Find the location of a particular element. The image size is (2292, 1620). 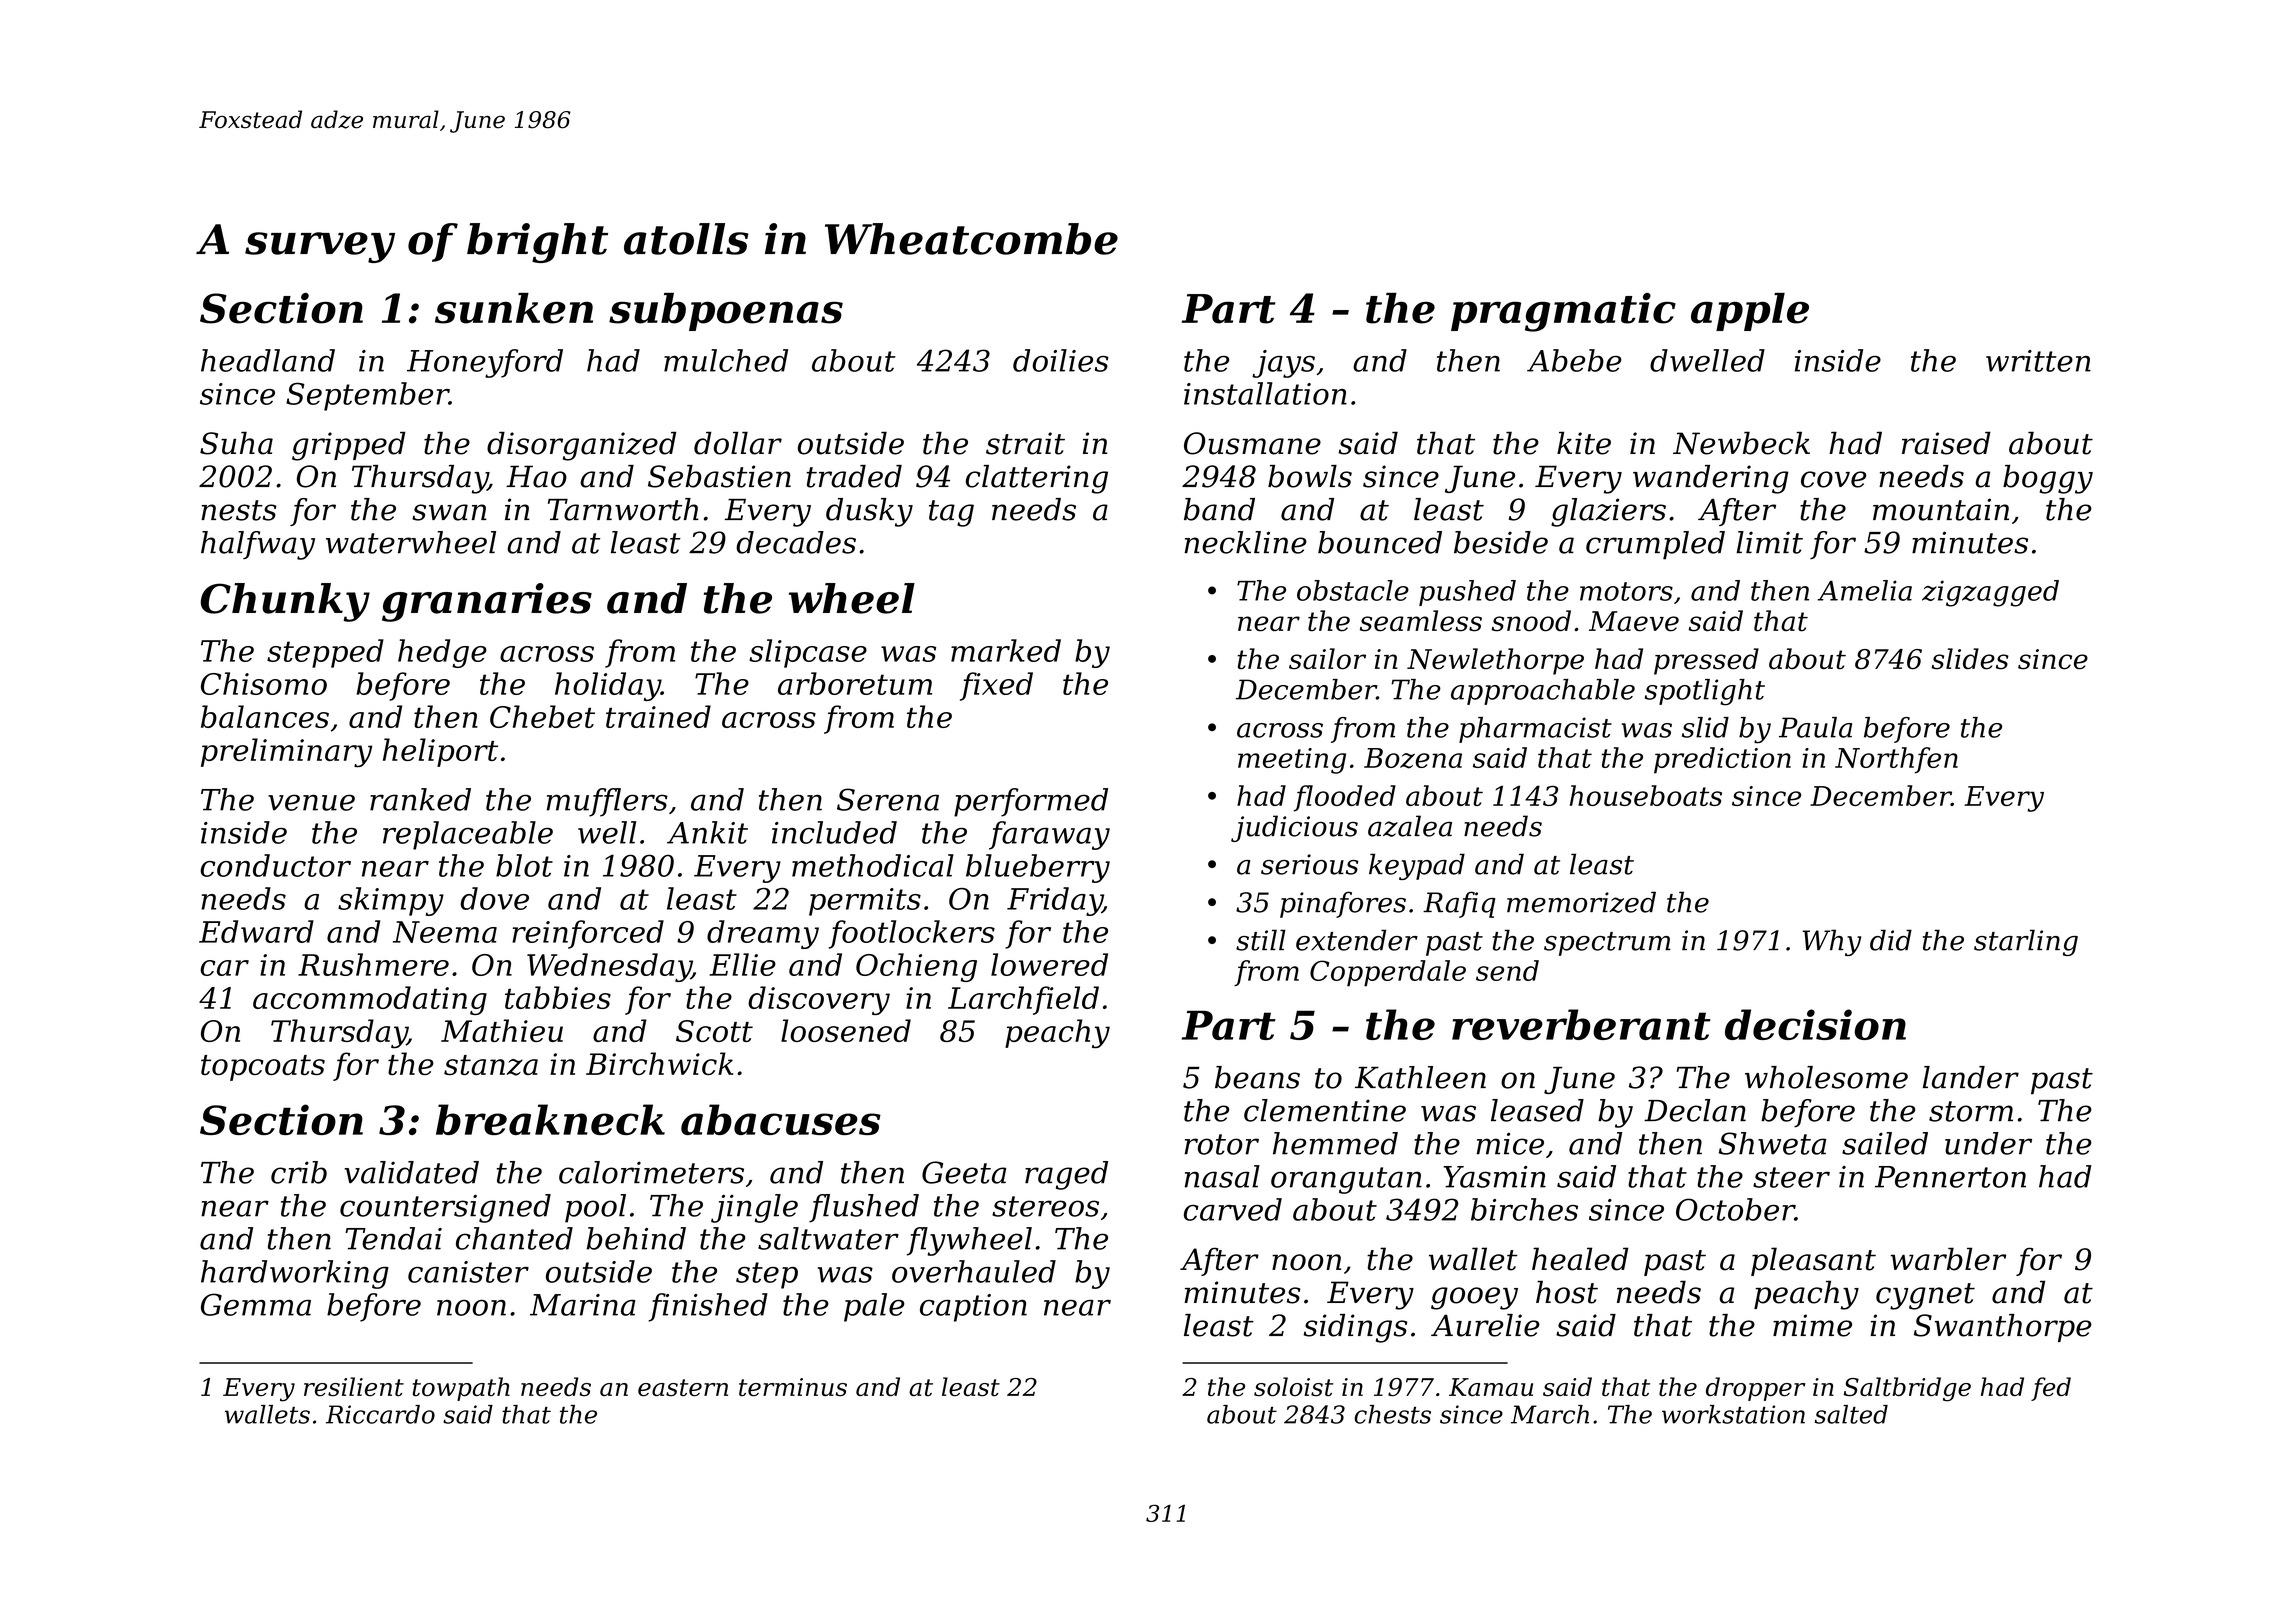

halfway is located at coordinates (258, 545).
